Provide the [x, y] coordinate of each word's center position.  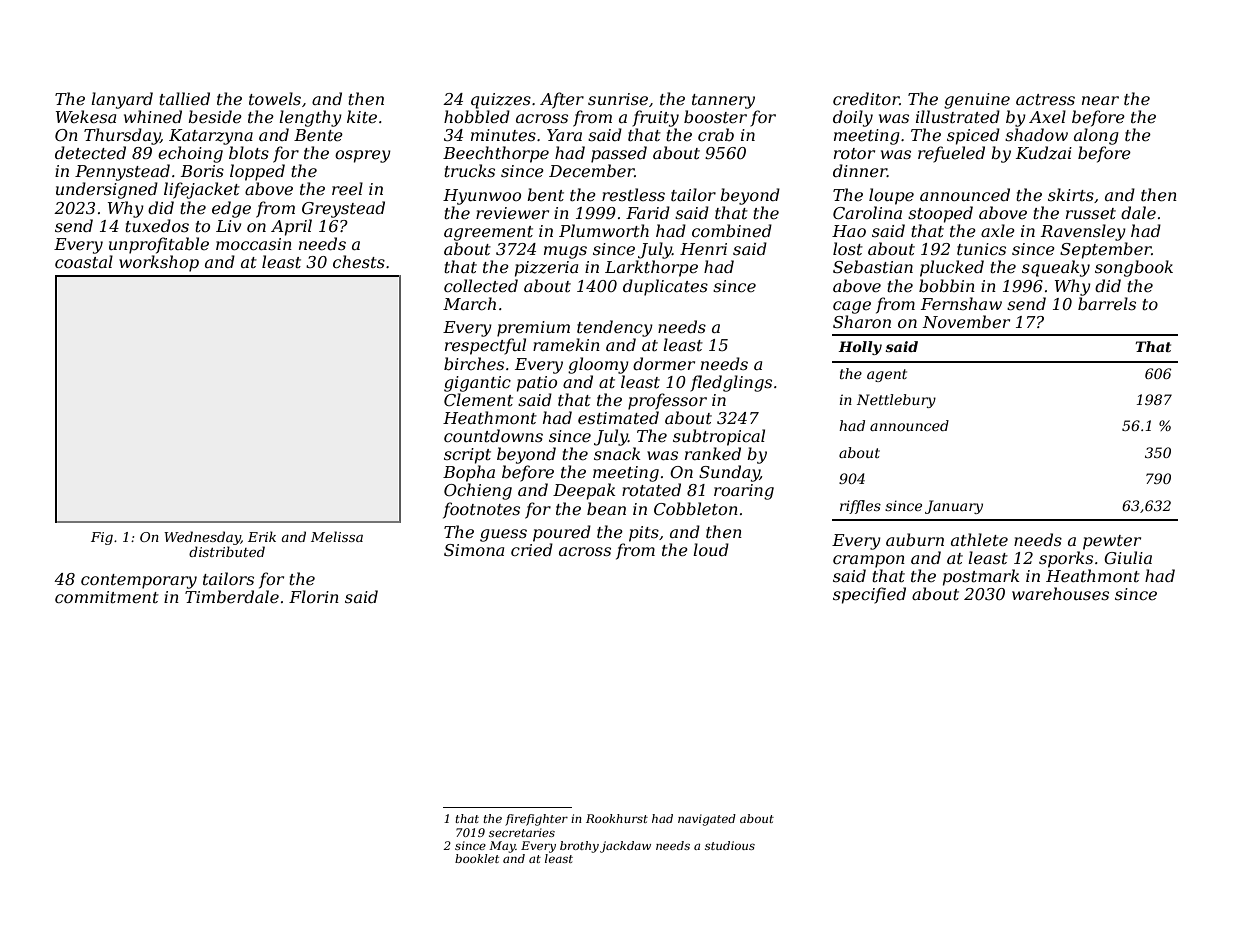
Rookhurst [617, 818]
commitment [107, 597]
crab [716, 134]
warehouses [1060, 593]
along [1096, 136]
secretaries [522, 832]
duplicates [665, 287]
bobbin [947, 285]
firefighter [536, 820]
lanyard [122, 100]
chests [359, 261]
